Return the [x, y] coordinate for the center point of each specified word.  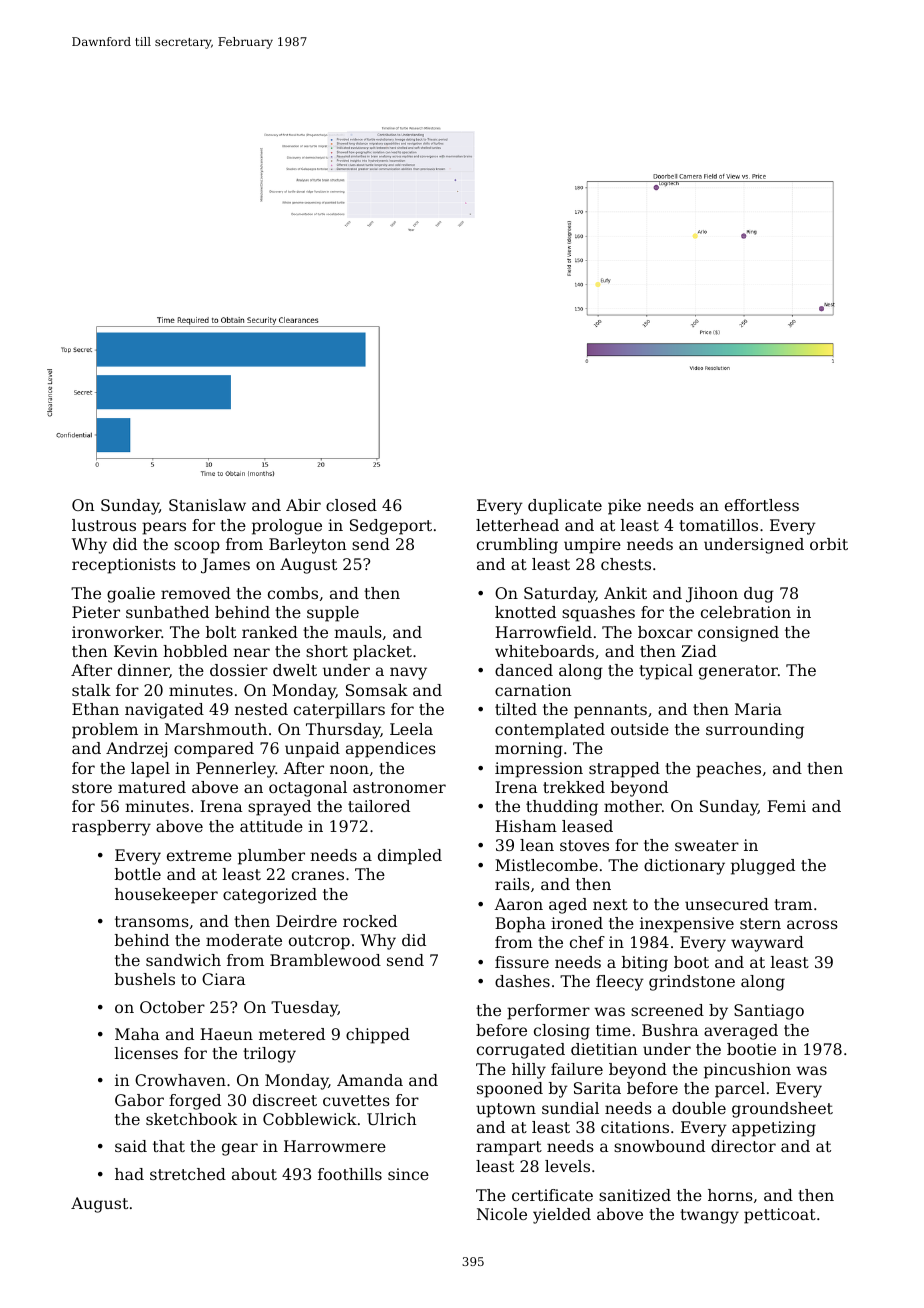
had [129, 1174]
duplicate [565, 507]
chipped [378, 1036]
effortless [762, 505]
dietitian [604, 1049]
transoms [152, 921]
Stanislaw [207, 505]
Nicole [502, 1214]
